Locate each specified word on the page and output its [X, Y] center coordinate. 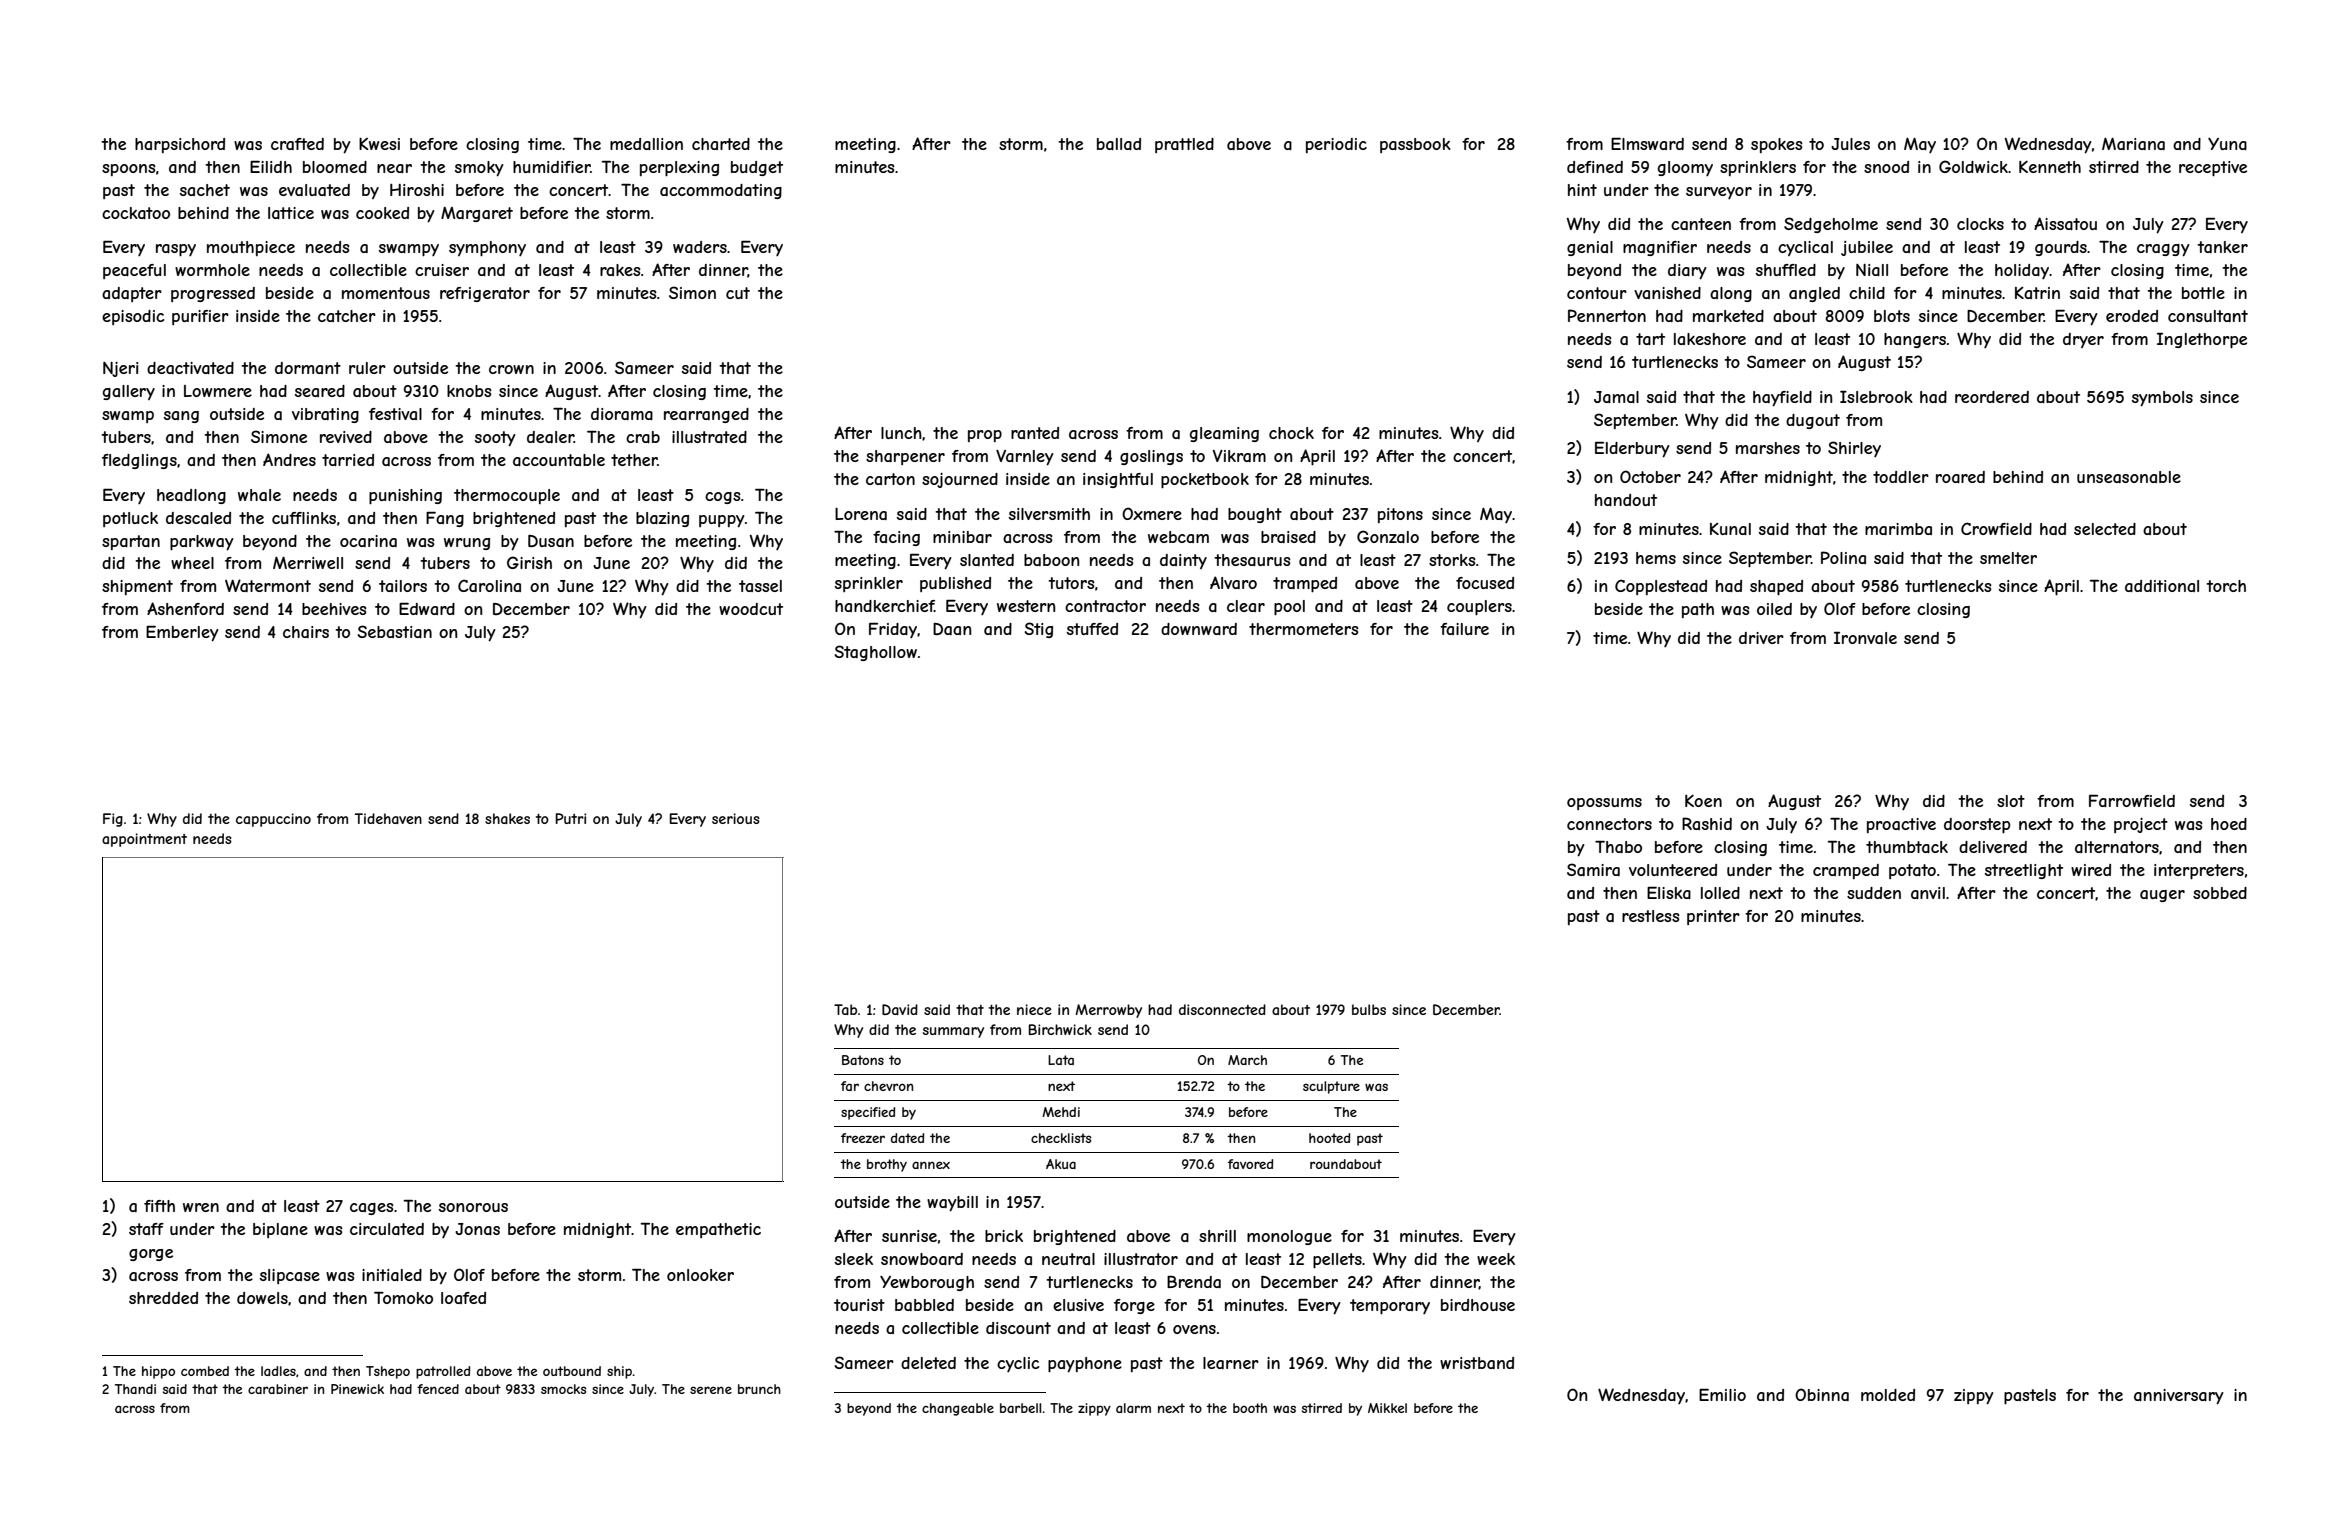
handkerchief [884, 606]
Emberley [182, 633]
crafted [297, 144]
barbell [1020, 1408]
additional [2162, 586]
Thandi [135, 1389]
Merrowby [1109, 1011]
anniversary [2179, 1397]
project [2141, 825]
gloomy [1685, 168]
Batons [863, 1060]
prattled [1184, 145]
